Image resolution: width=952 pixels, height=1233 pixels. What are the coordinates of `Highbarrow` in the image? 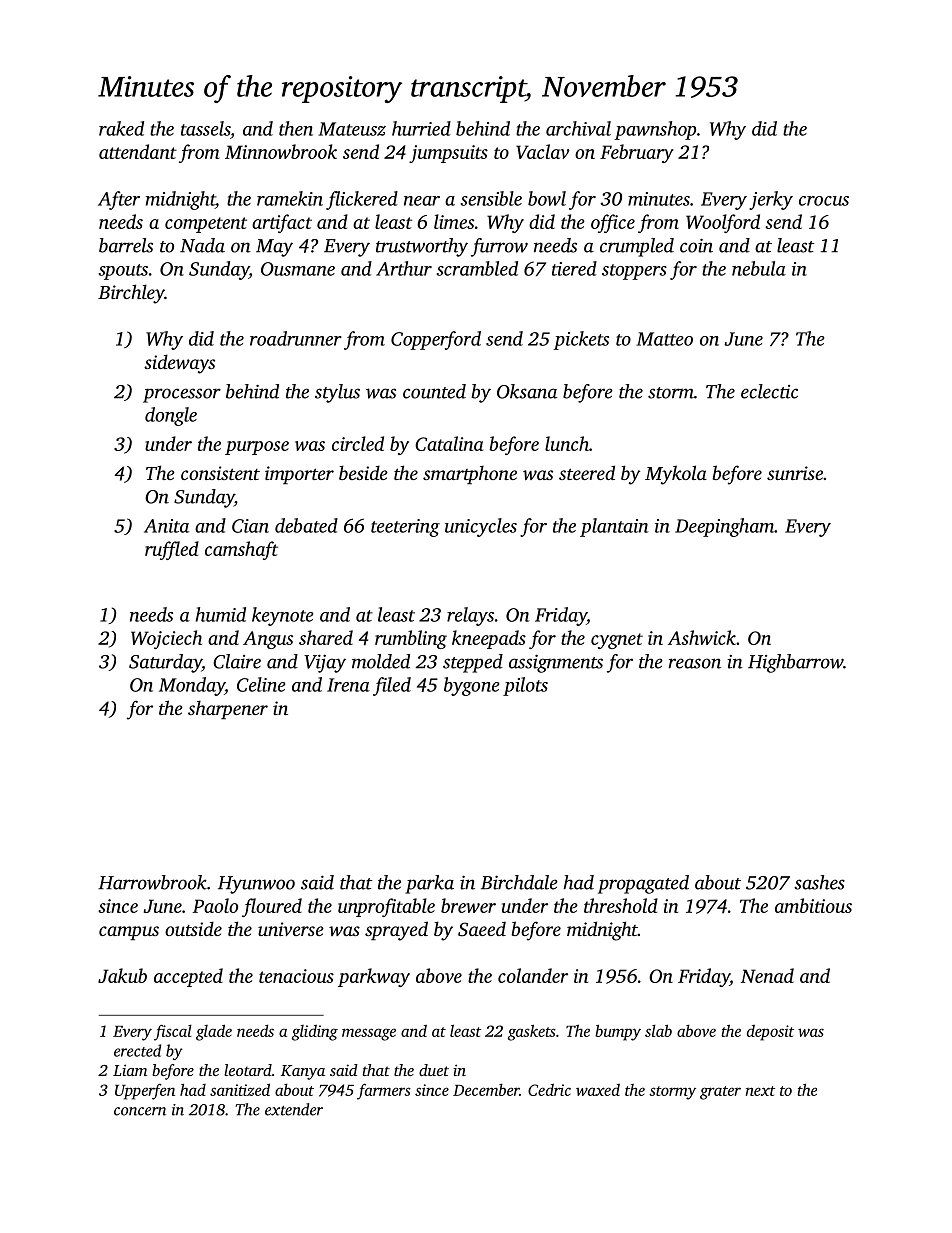 It's located at (795, 663).
